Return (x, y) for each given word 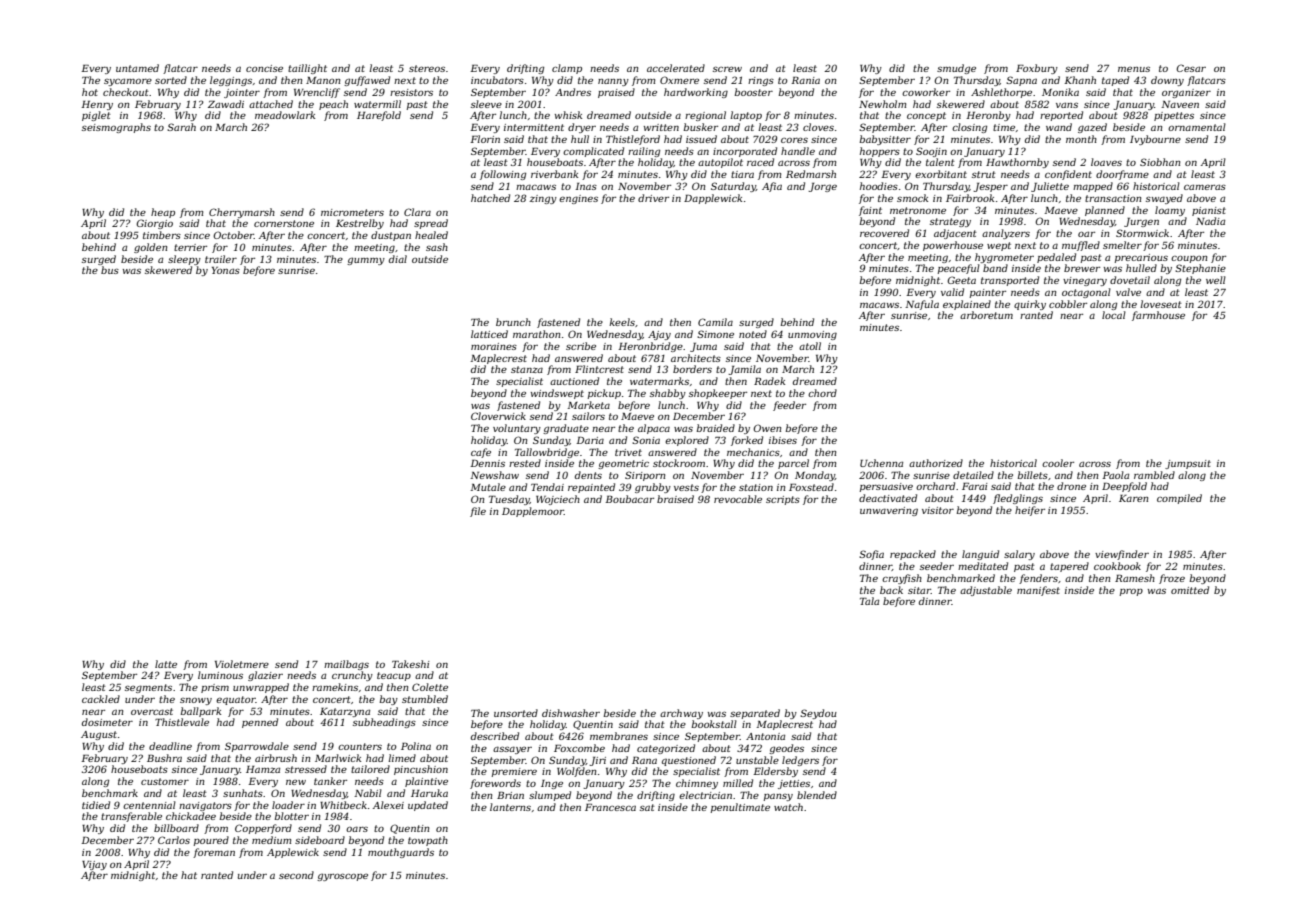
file (478, 512)
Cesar (1191, 68)
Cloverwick (498, 416)
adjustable (986, 591)
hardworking (696, 93)
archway (681, 714)
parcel (793, 464)
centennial (149, 805)
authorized (936, 463)
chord (822, 393)
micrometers (352, 212)
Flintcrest (599, 369)
